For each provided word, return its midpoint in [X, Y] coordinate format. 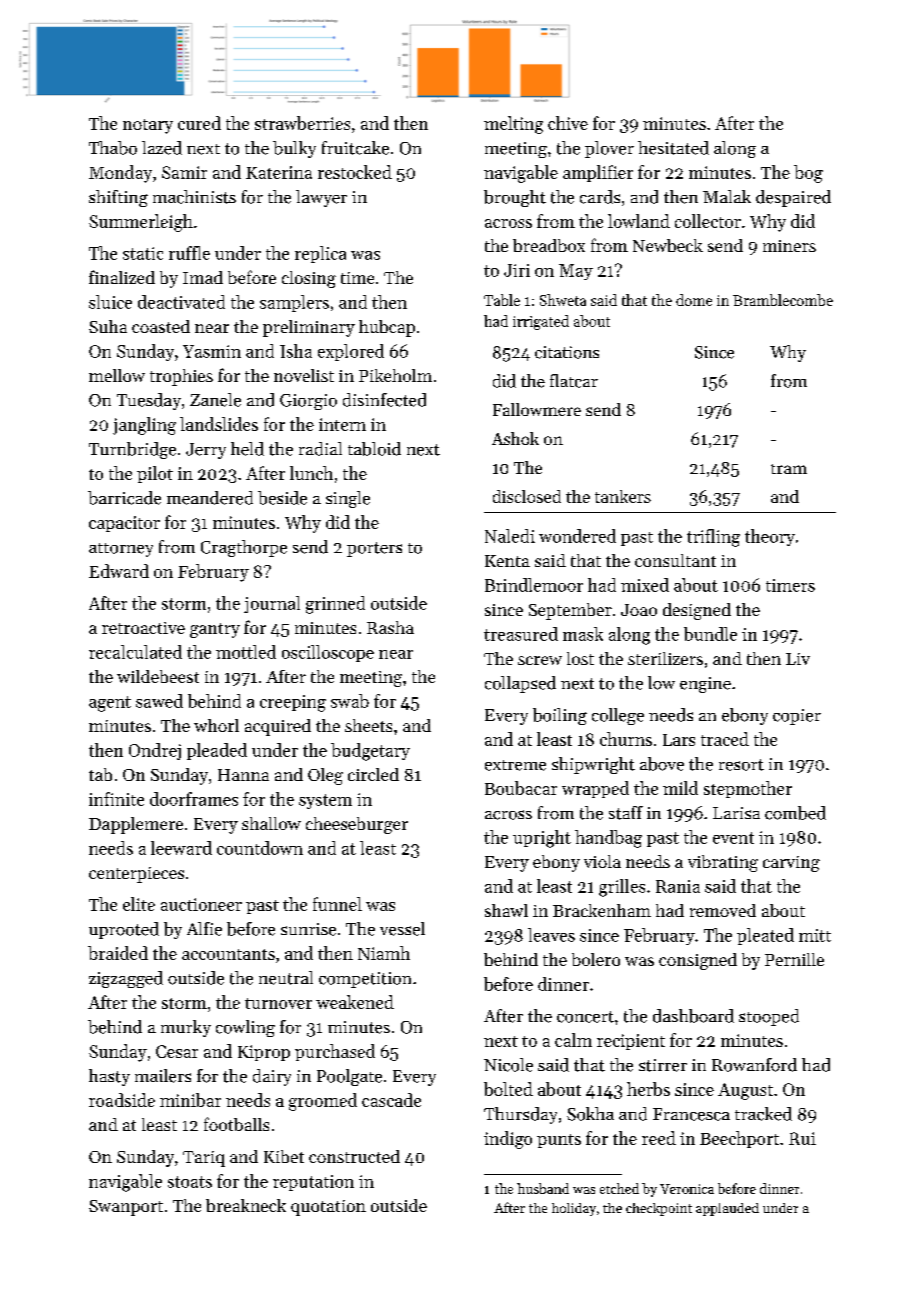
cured [199, 123]
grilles [622, 888]
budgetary [370, 752]
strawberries [302, 123]
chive [568, 123]
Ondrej [155, 751]
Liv [798, 659]
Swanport [126, 1208]
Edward [119, 571]
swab [350, 701]
